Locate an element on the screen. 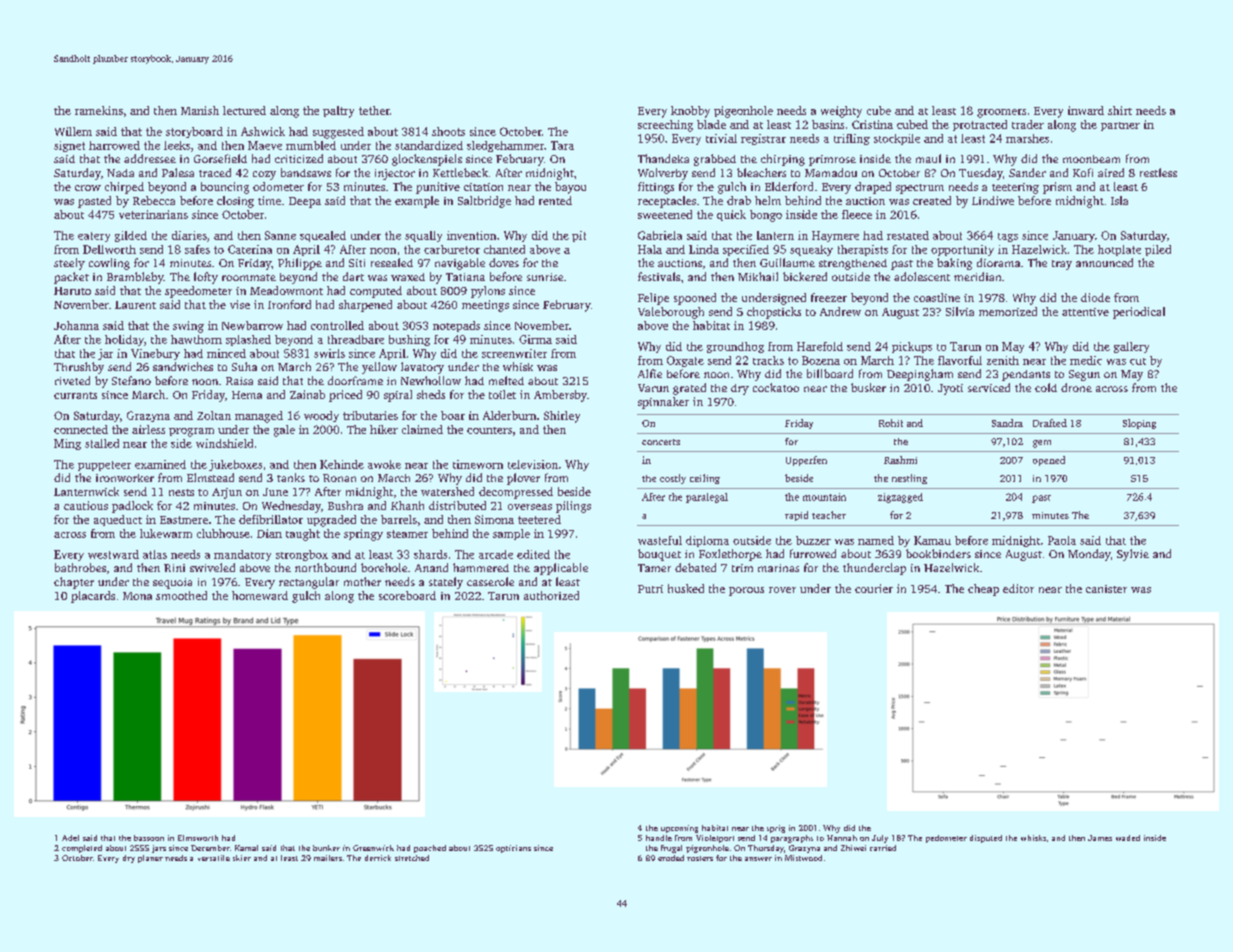  courier is located at coordinates (874, 588).
